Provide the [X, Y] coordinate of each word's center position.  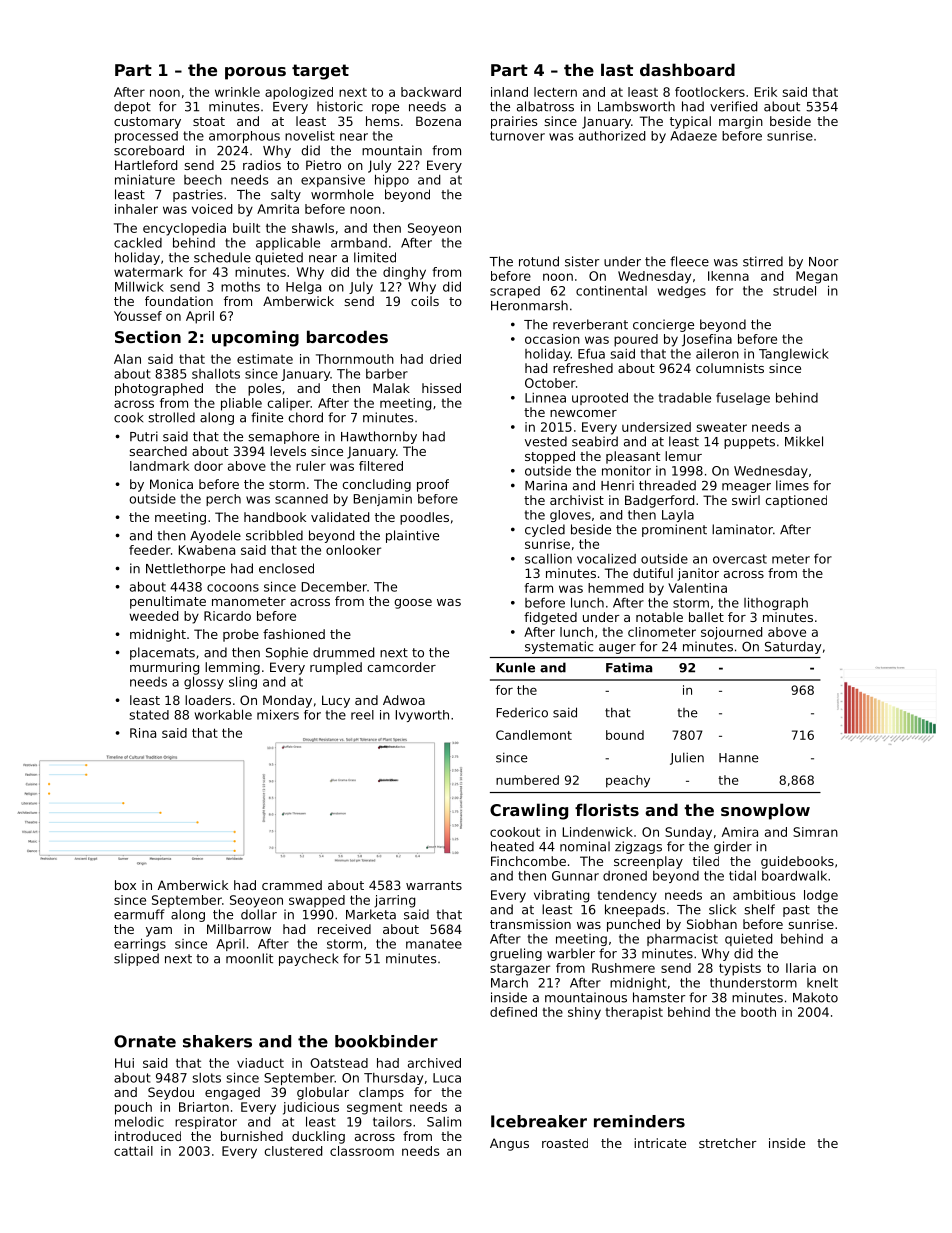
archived [434, 1063]
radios [262, 165]
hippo [392, 180]
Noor [823, 262]
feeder [150, 550]
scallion [548, 559]
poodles [424, 518]
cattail [133, 1151]
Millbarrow [239, 929]
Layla [678, 516]
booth [758, 1012]
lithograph [776, 603]
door [208, 466]
